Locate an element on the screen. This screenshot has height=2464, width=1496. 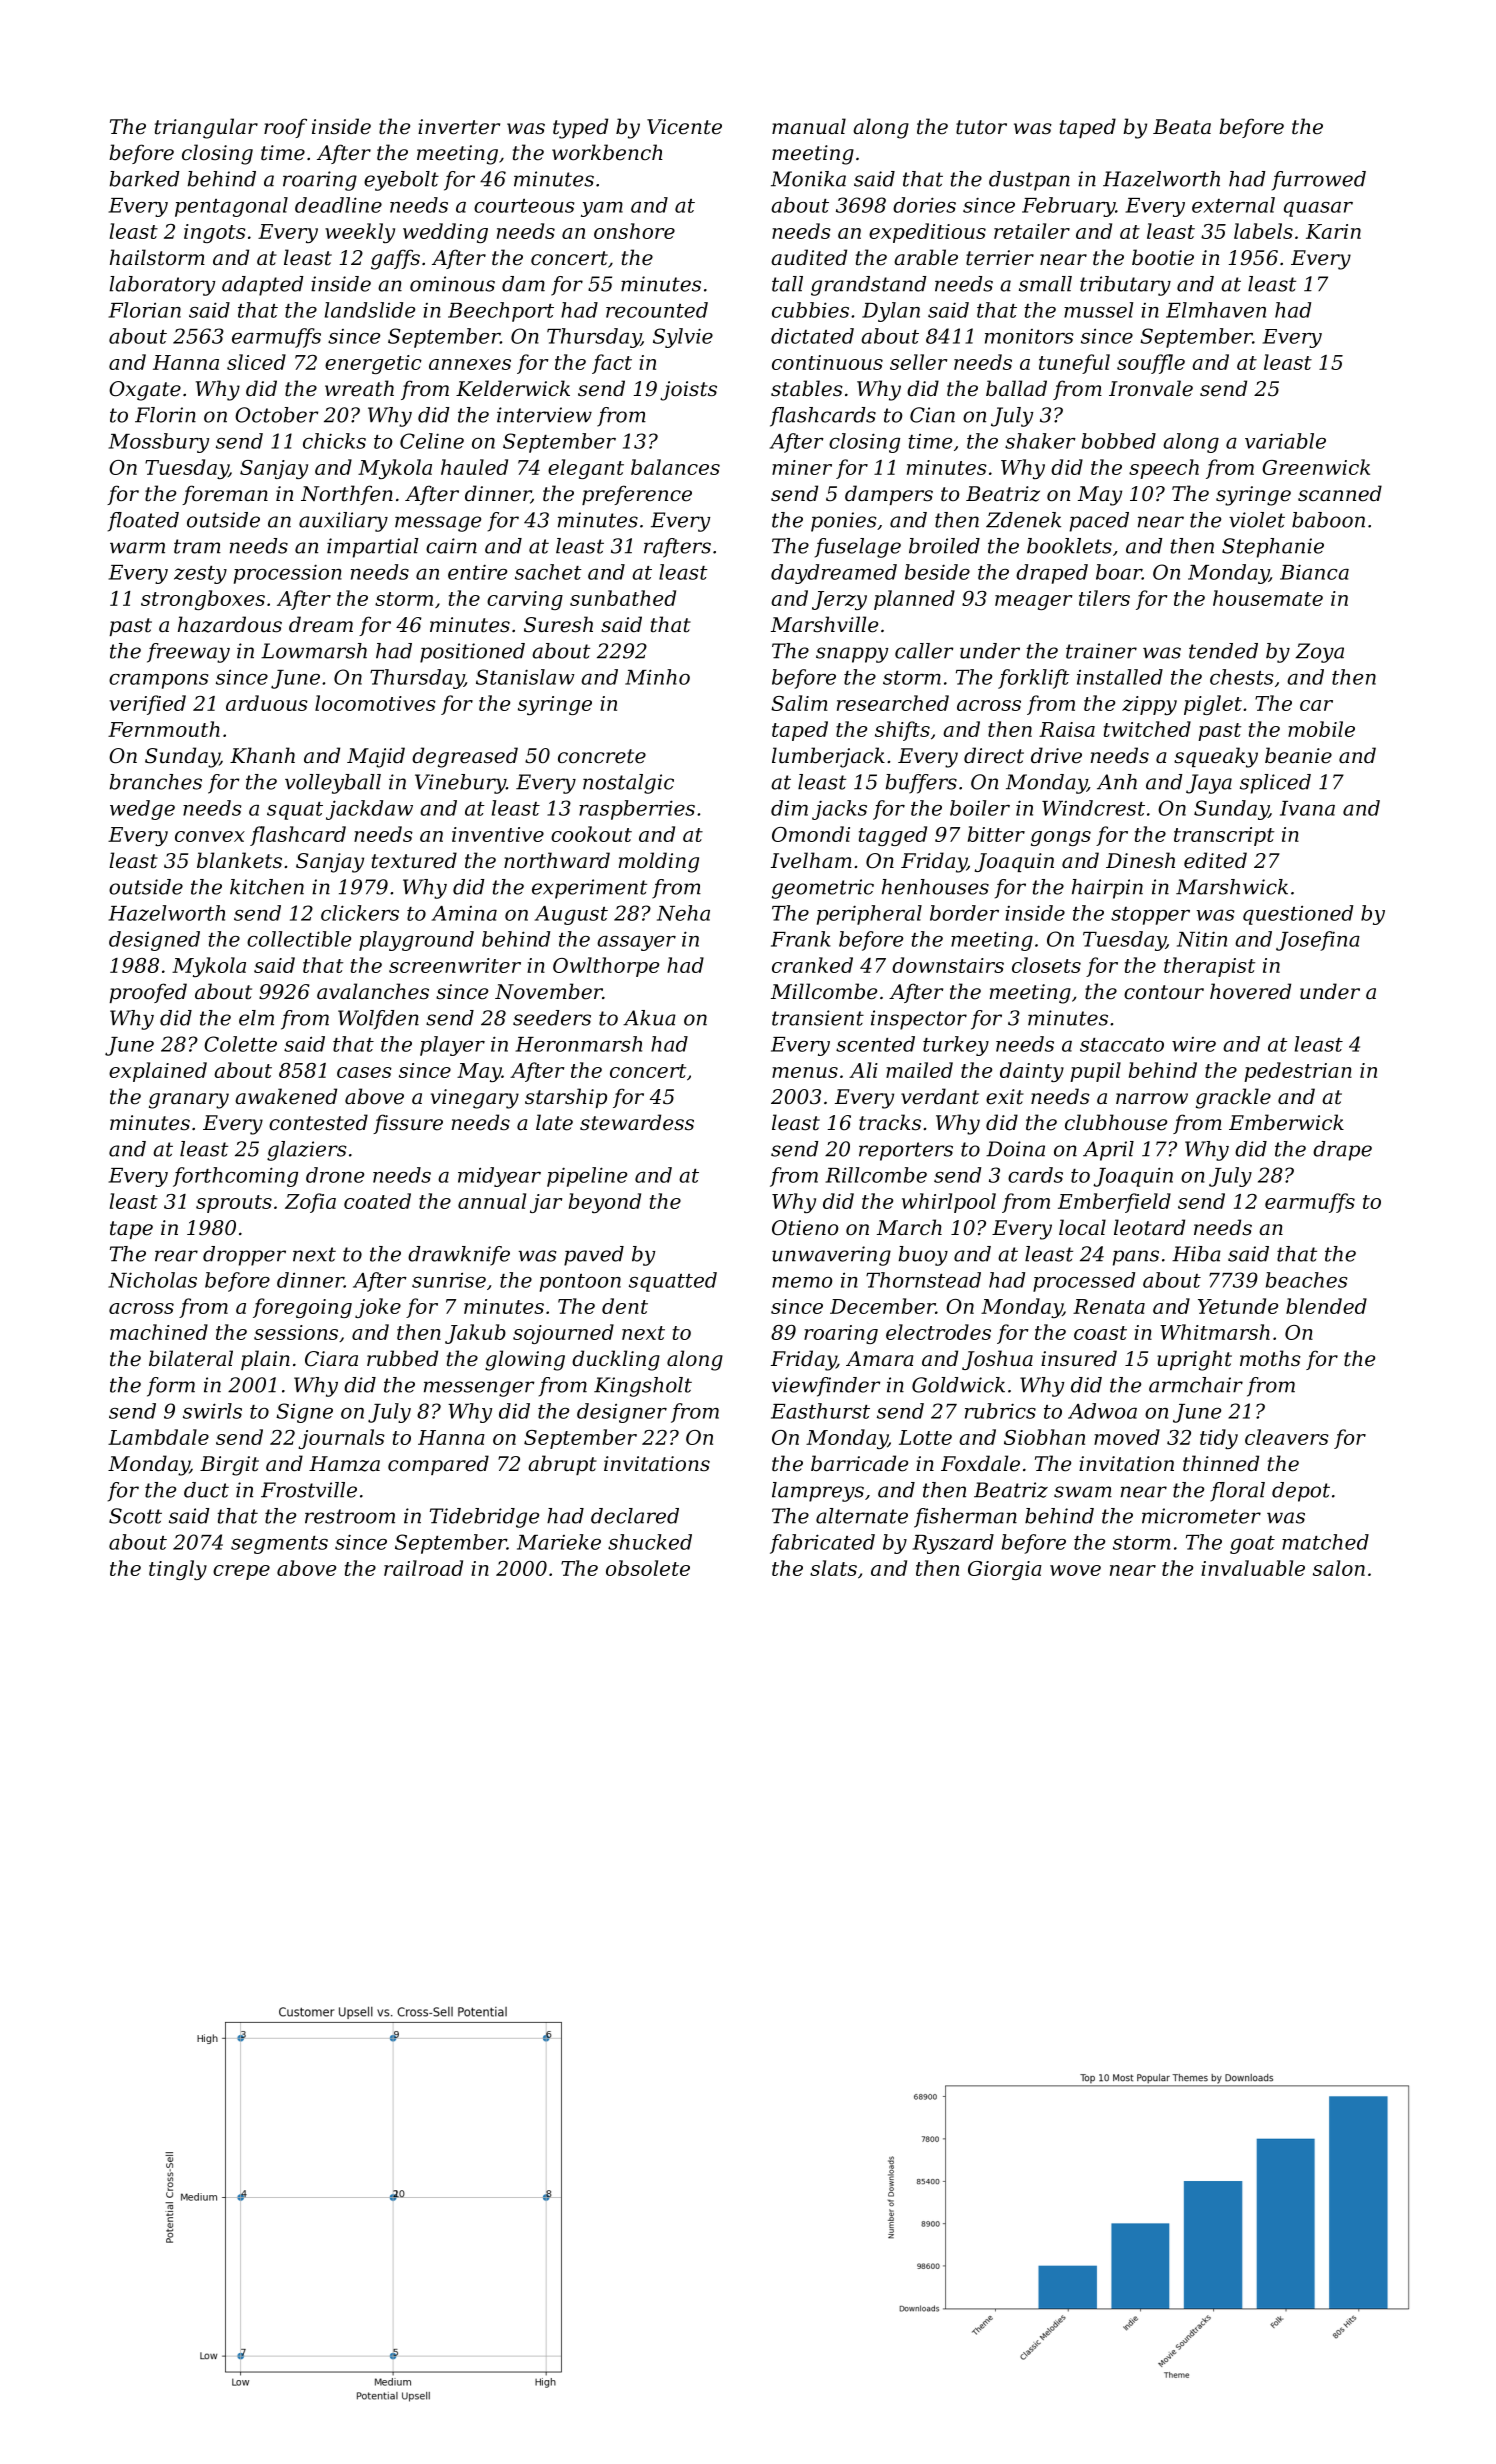
molding is located at coordinates (659, 862).
